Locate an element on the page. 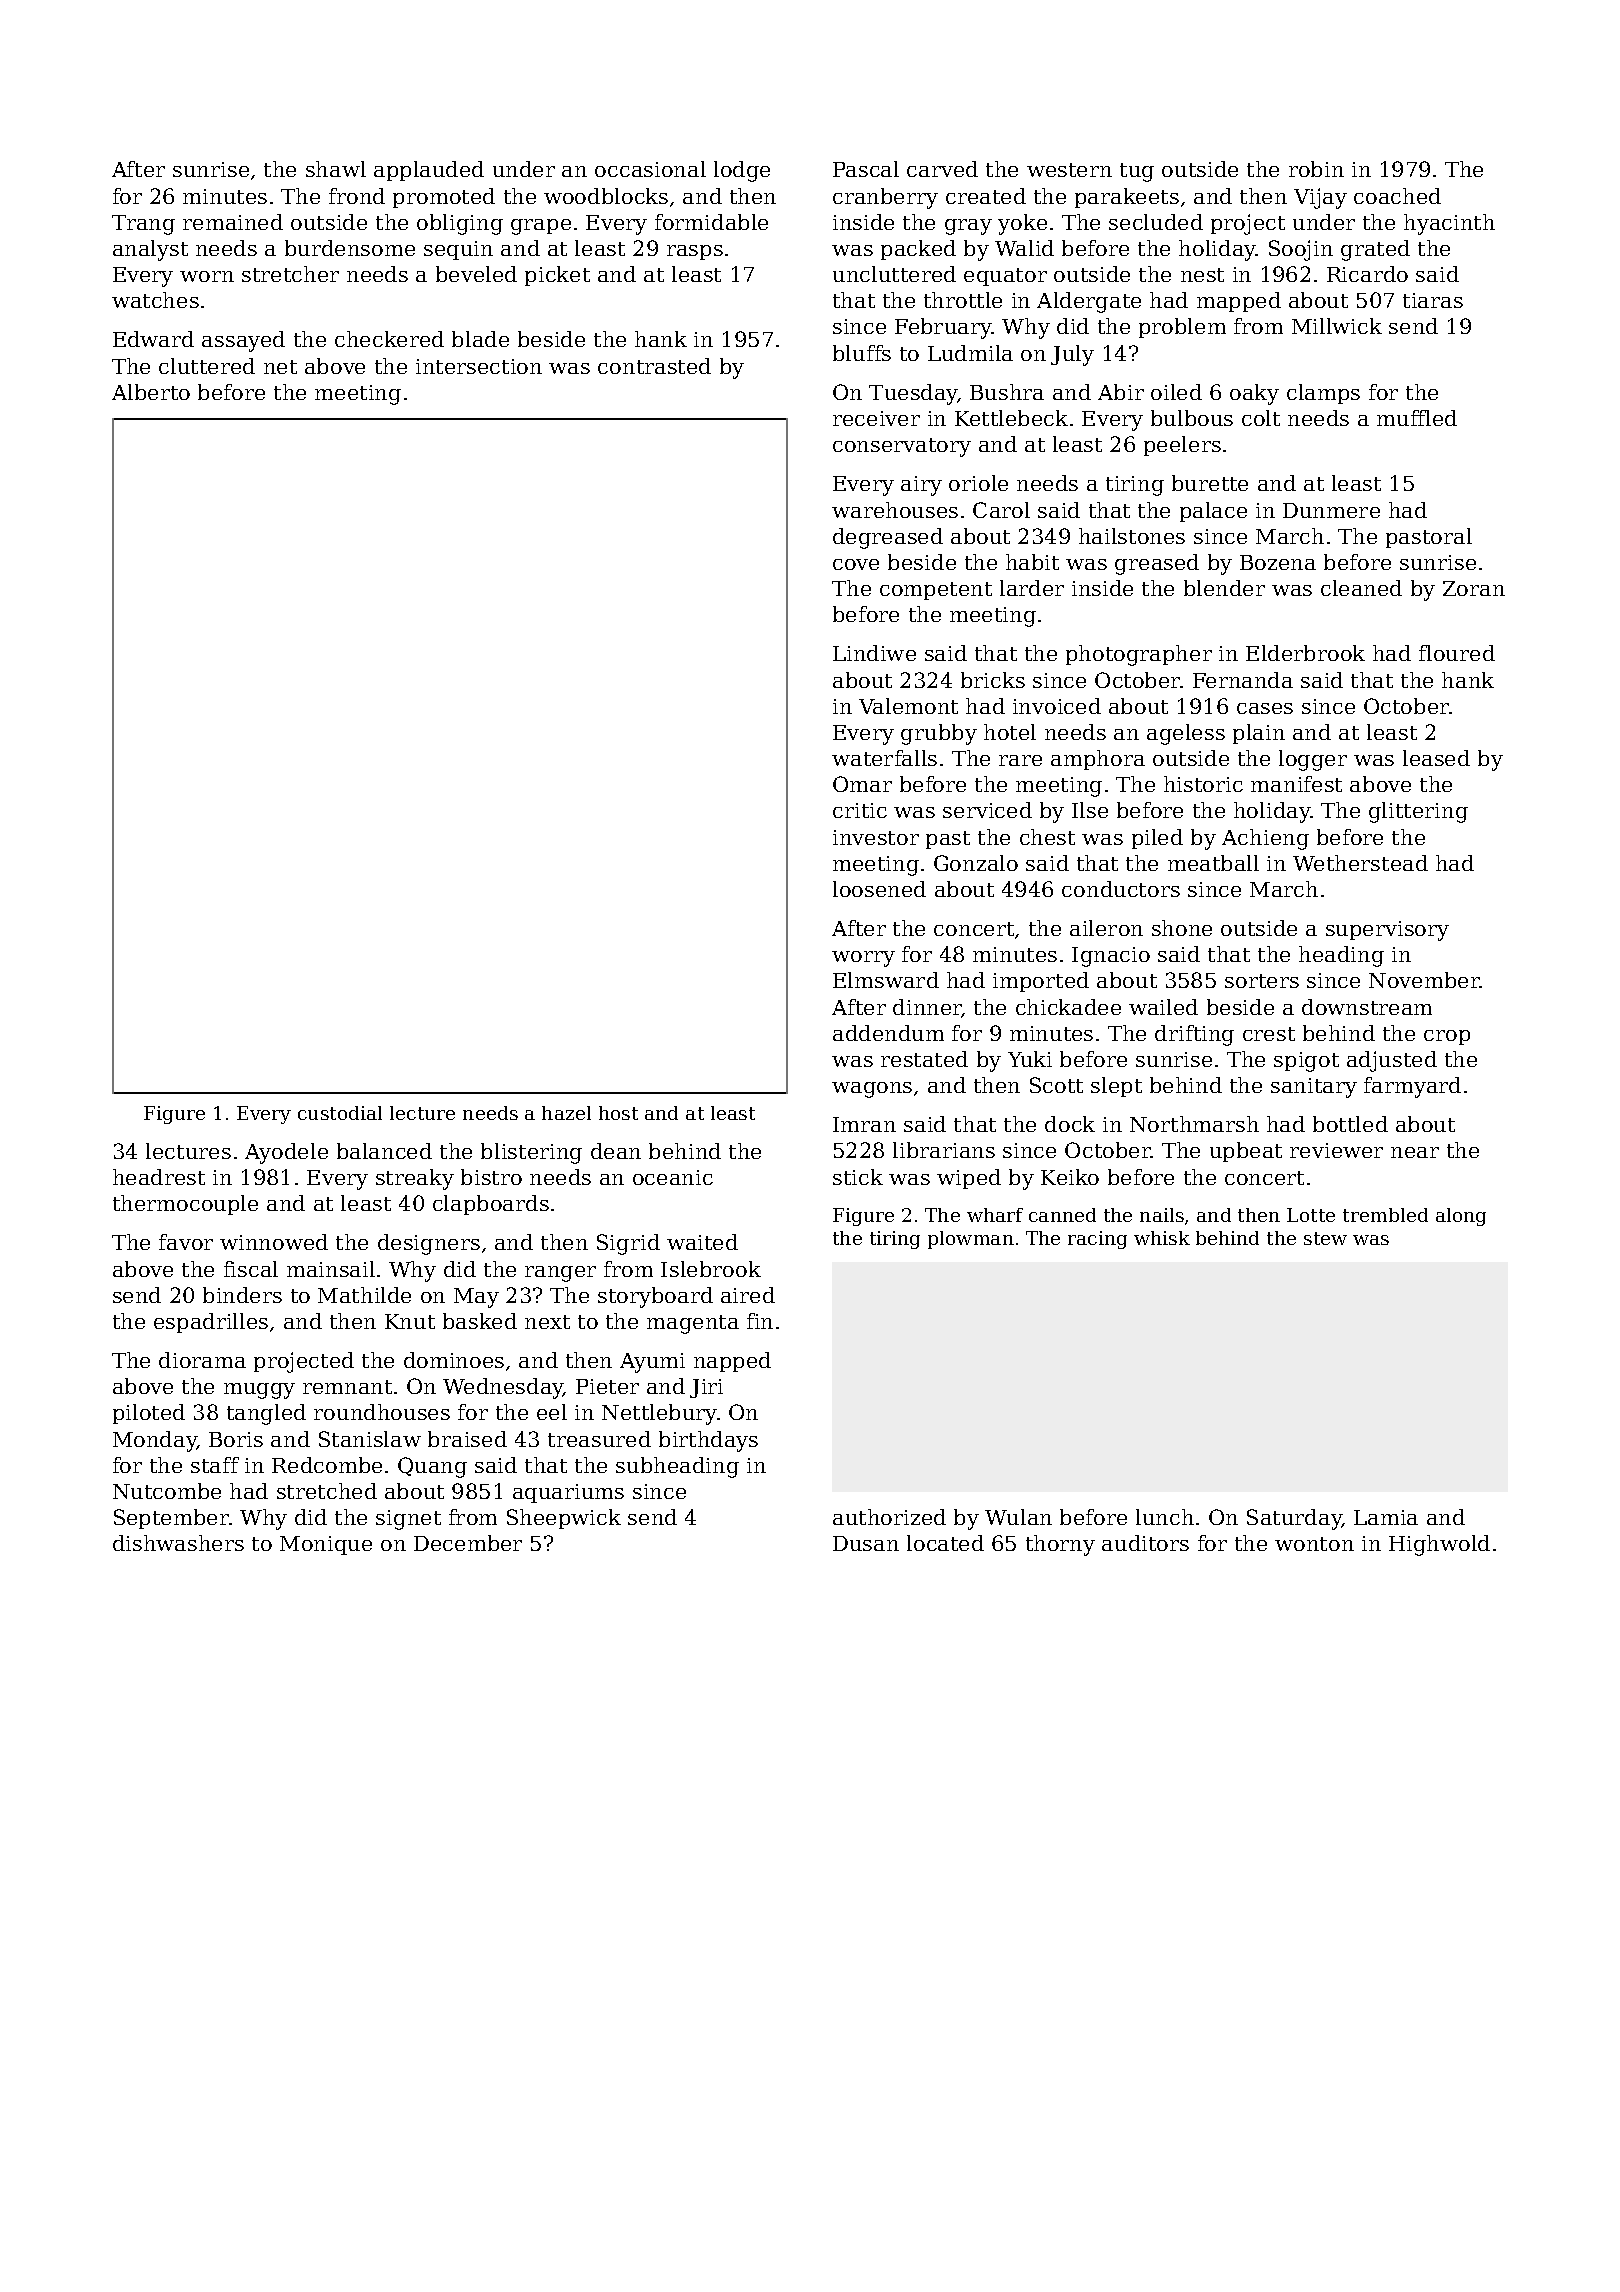 This page has height=2292, width=1620. Omar is located at coordinates (862, 784).
